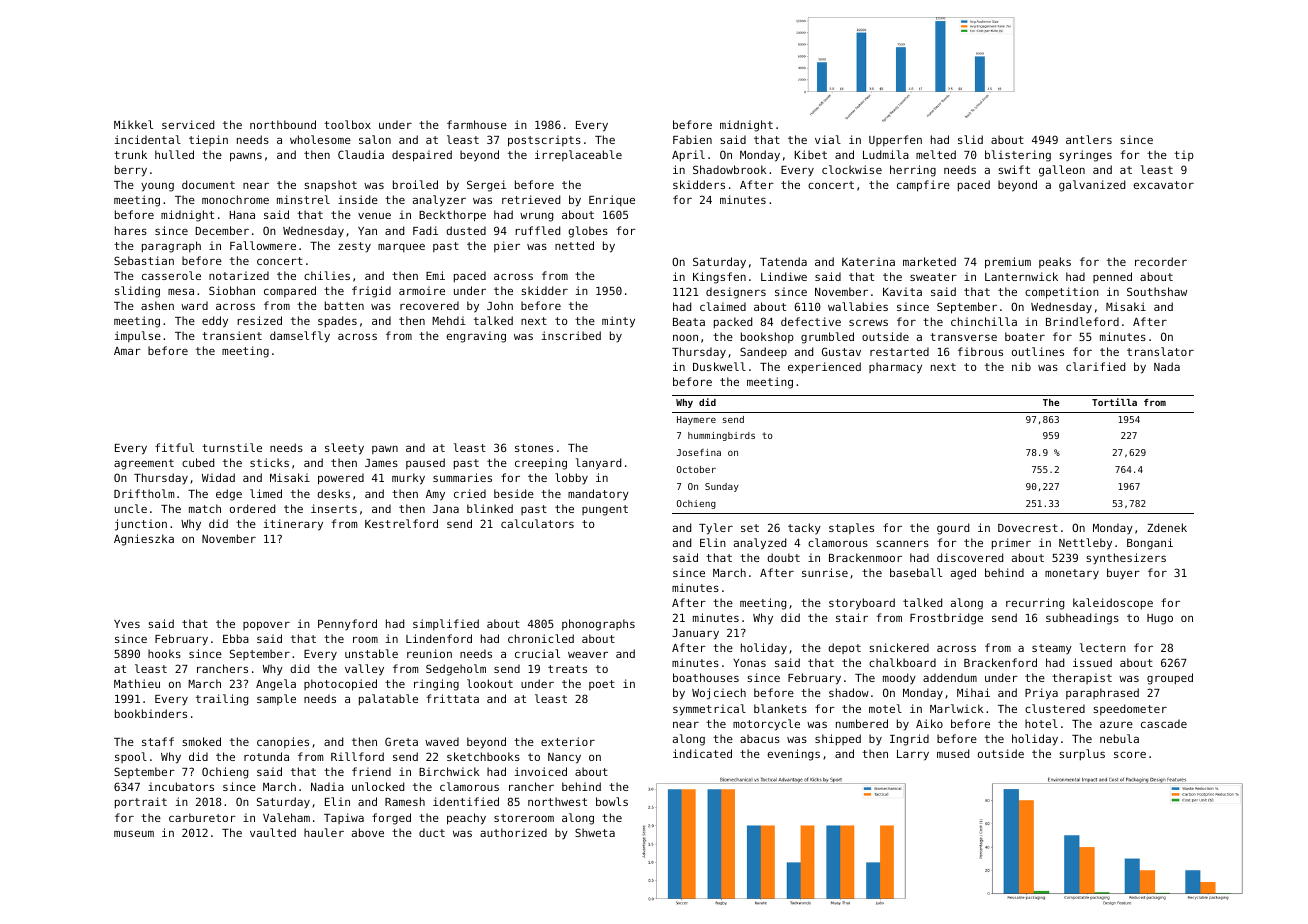  I want to click on Kingsfen, so click(719, 278).
